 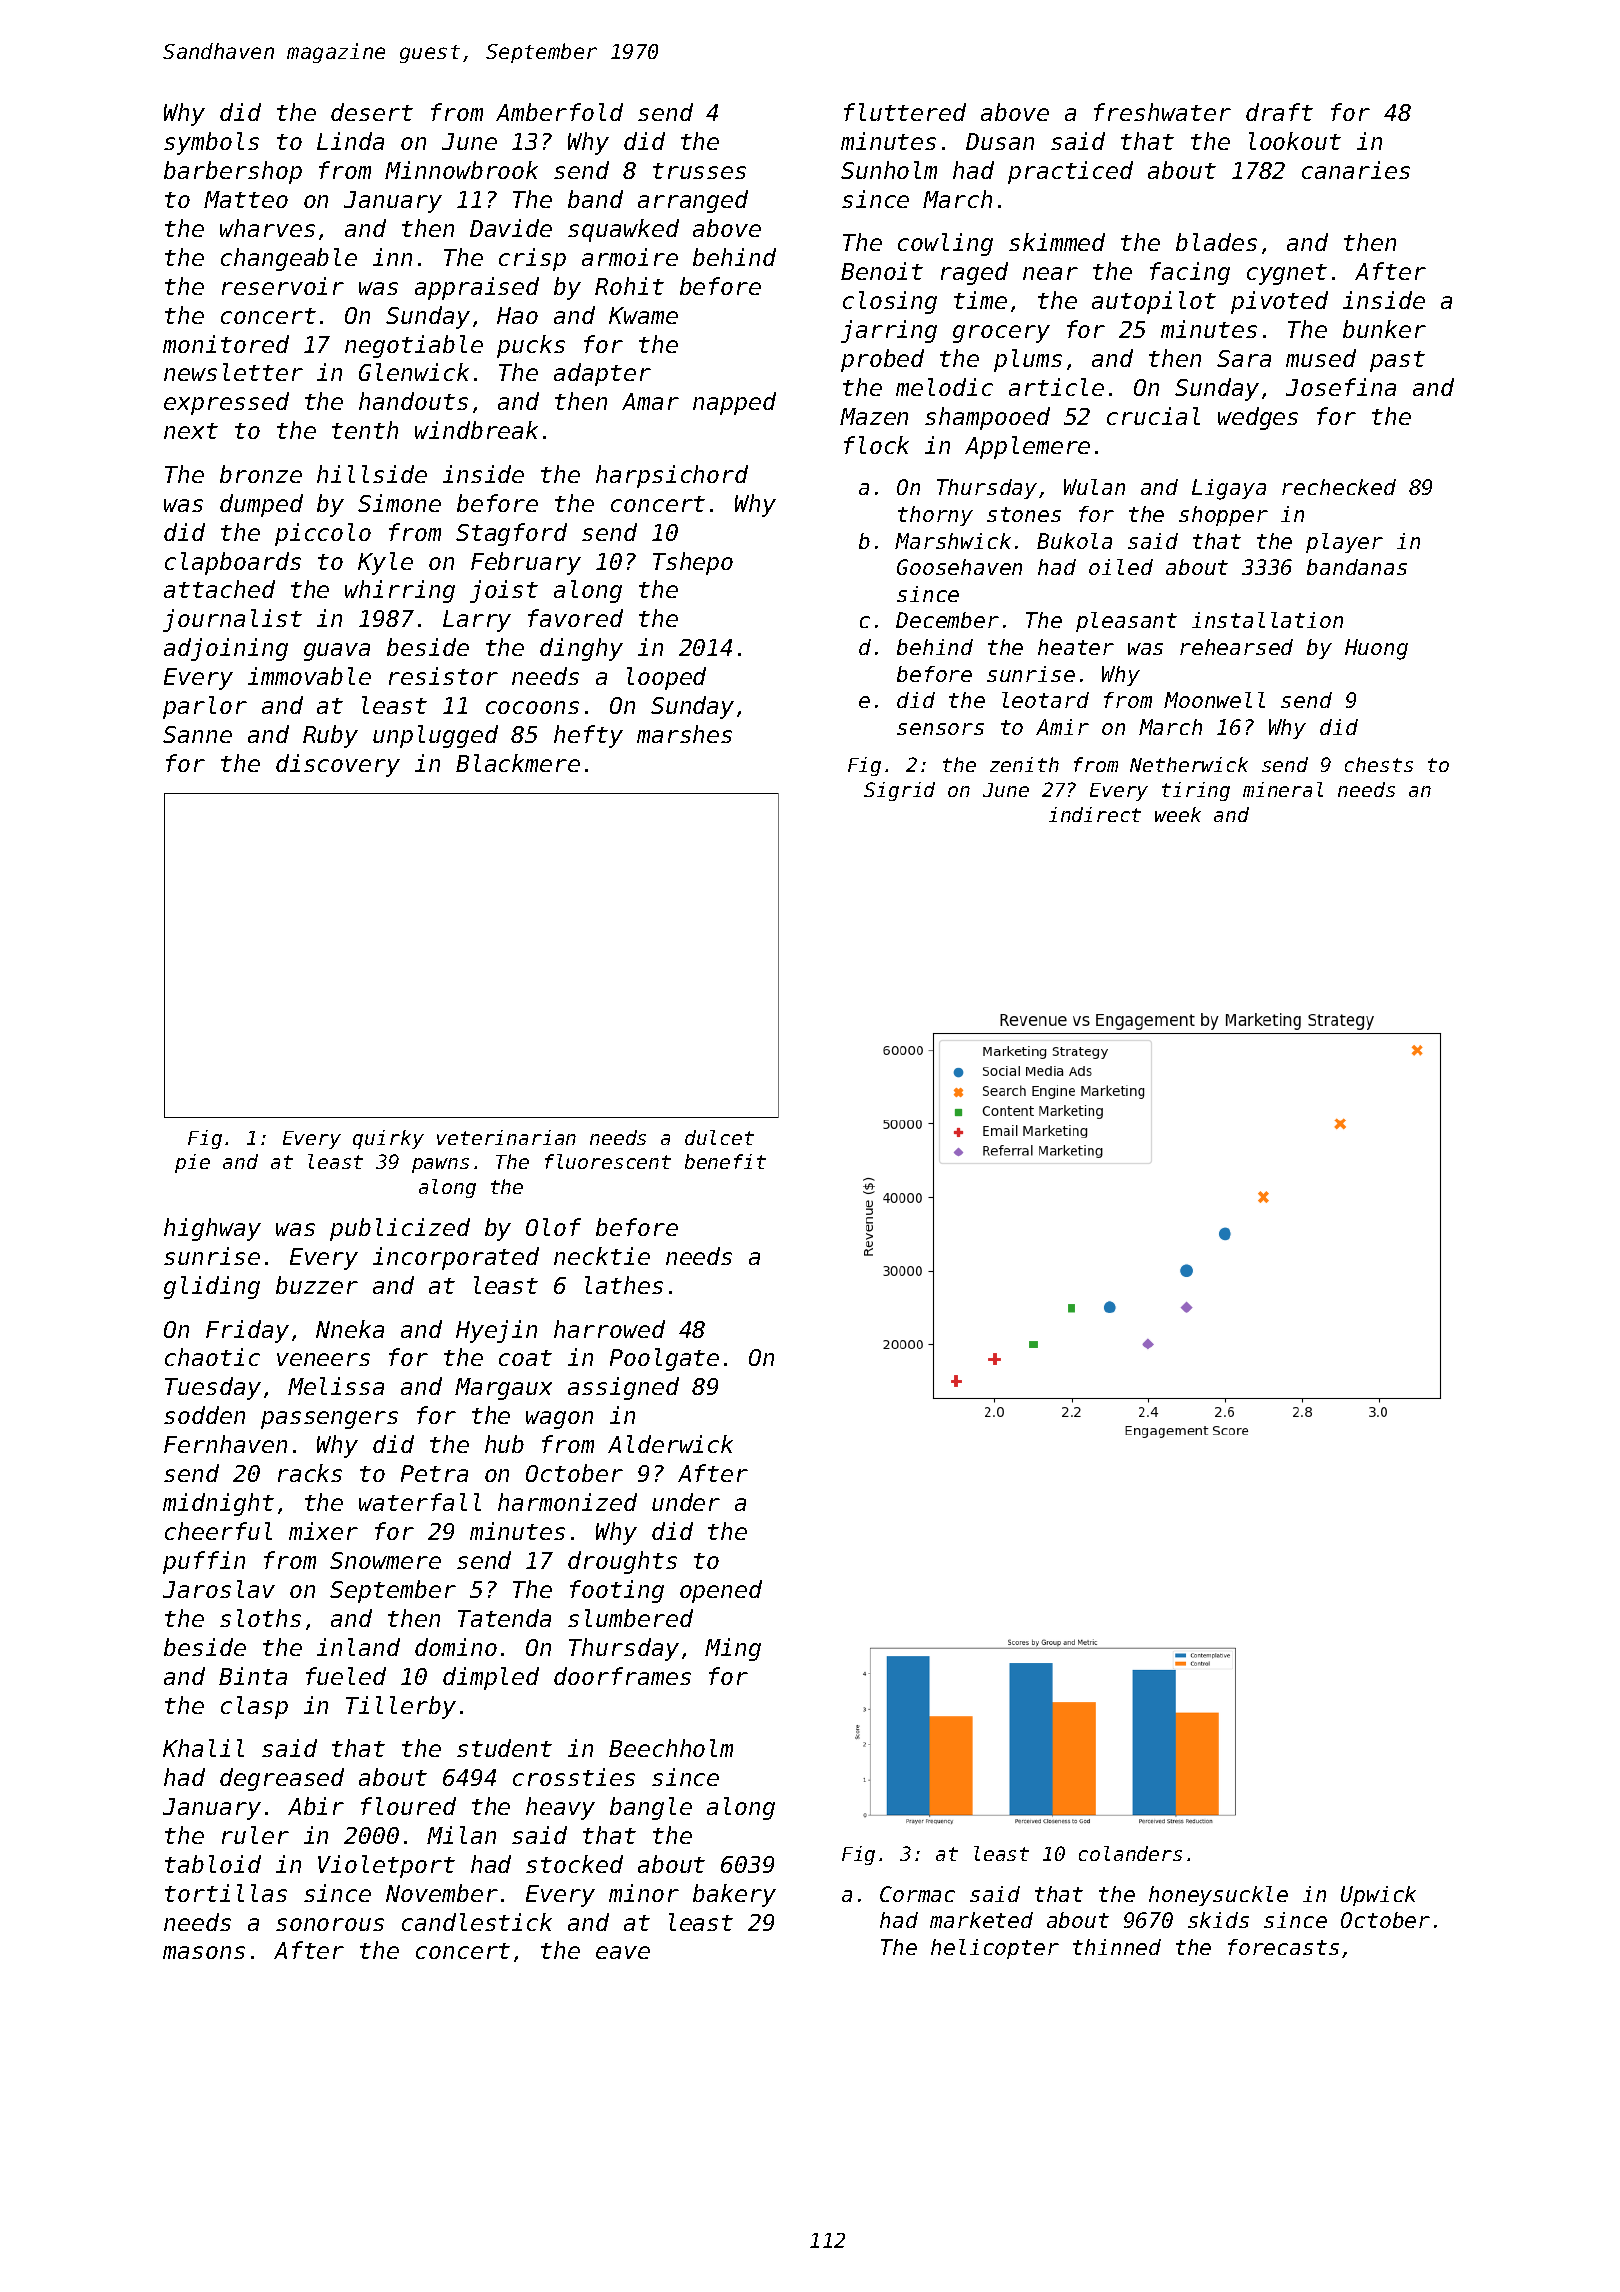 What do you see at coordinates (1162, 112) in the screenshot?
I see `freshwater` at bounding box center [1162, 112].
